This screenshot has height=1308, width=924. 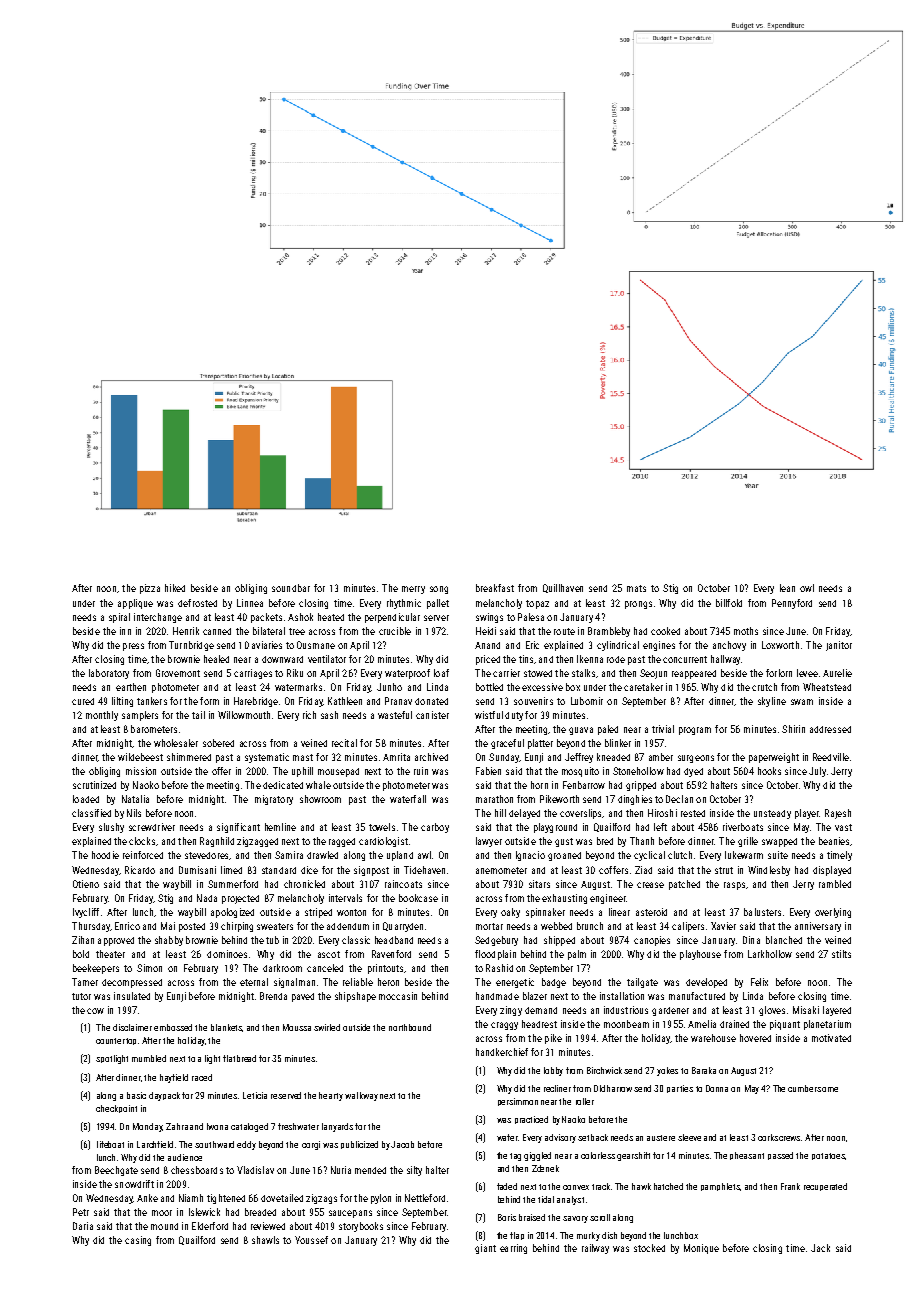 I want to click on player, so click(x=807, y=814).
